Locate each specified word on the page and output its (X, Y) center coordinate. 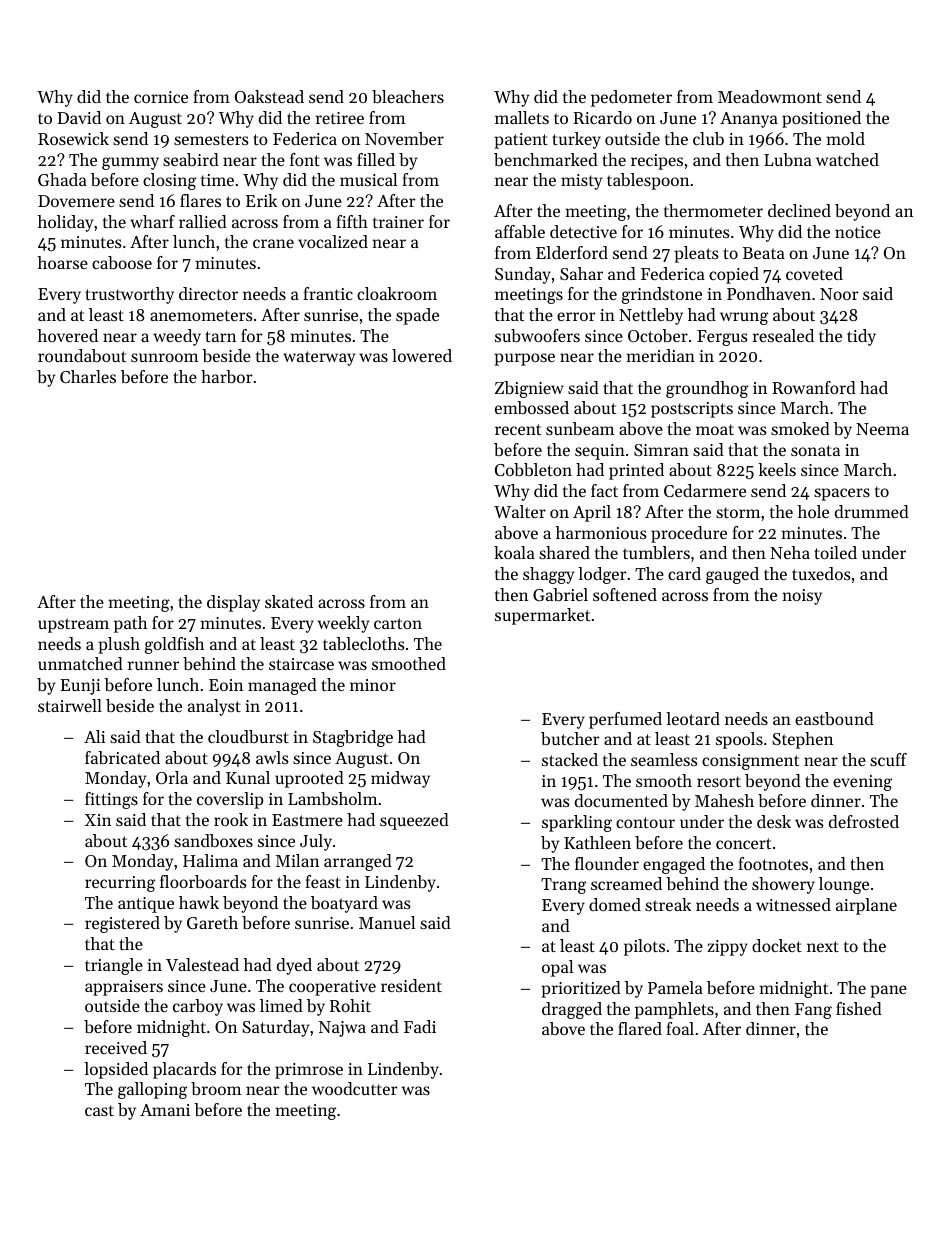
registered (122, 924)
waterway (319, 358)
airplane (866, 906)
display (233, 603)
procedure (689, 534)
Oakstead (269, 96)
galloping (152, 1090)
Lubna (788, 159)
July (316, 842)
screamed (626, 883)
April (592, 513)
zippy (727, 948)
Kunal (248, 777)
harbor (227, 376)
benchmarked (546, 159)
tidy (861, 337)
